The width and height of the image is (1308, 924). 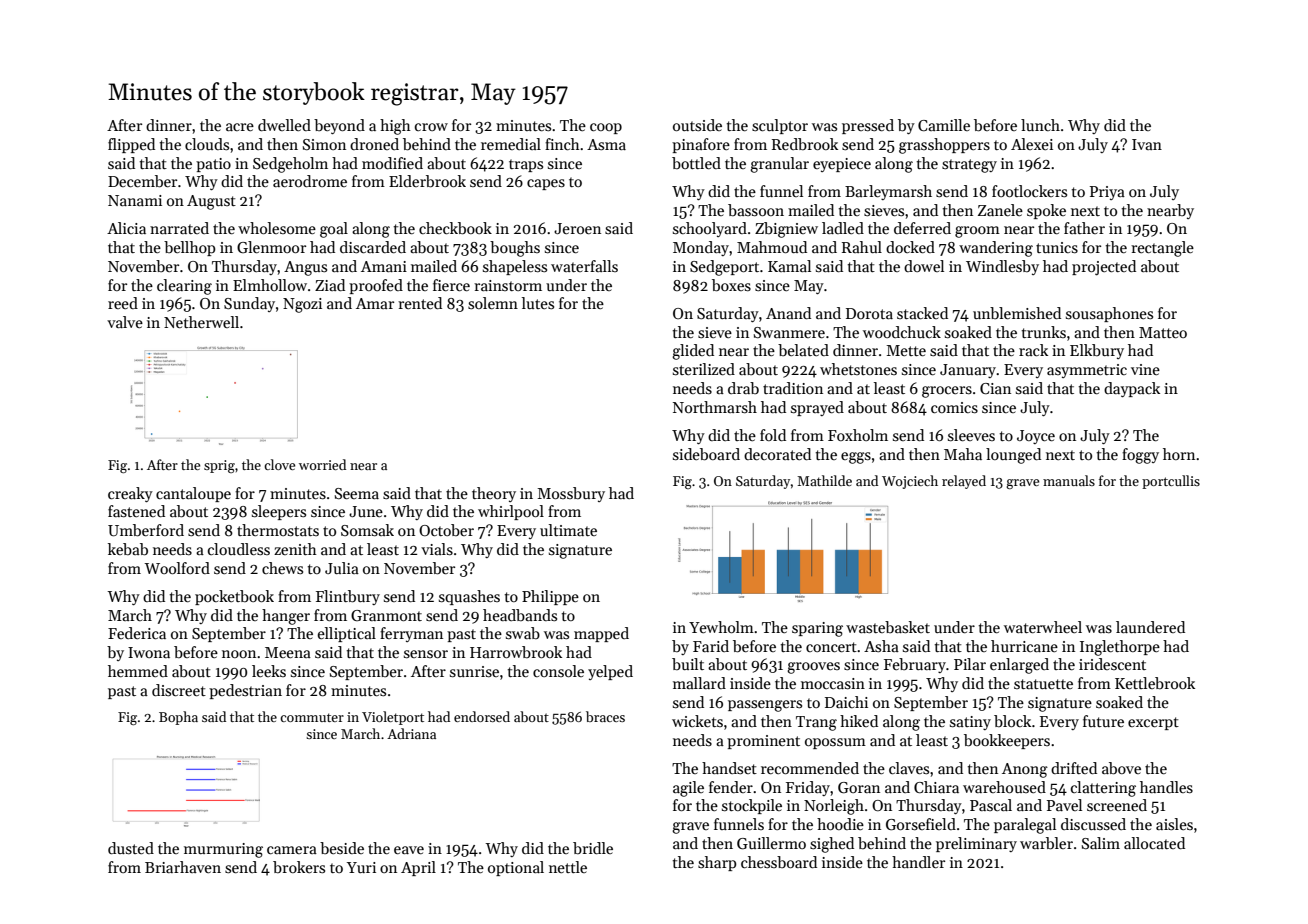 I want to click on Ivan, so click(x=1147, y=144).
